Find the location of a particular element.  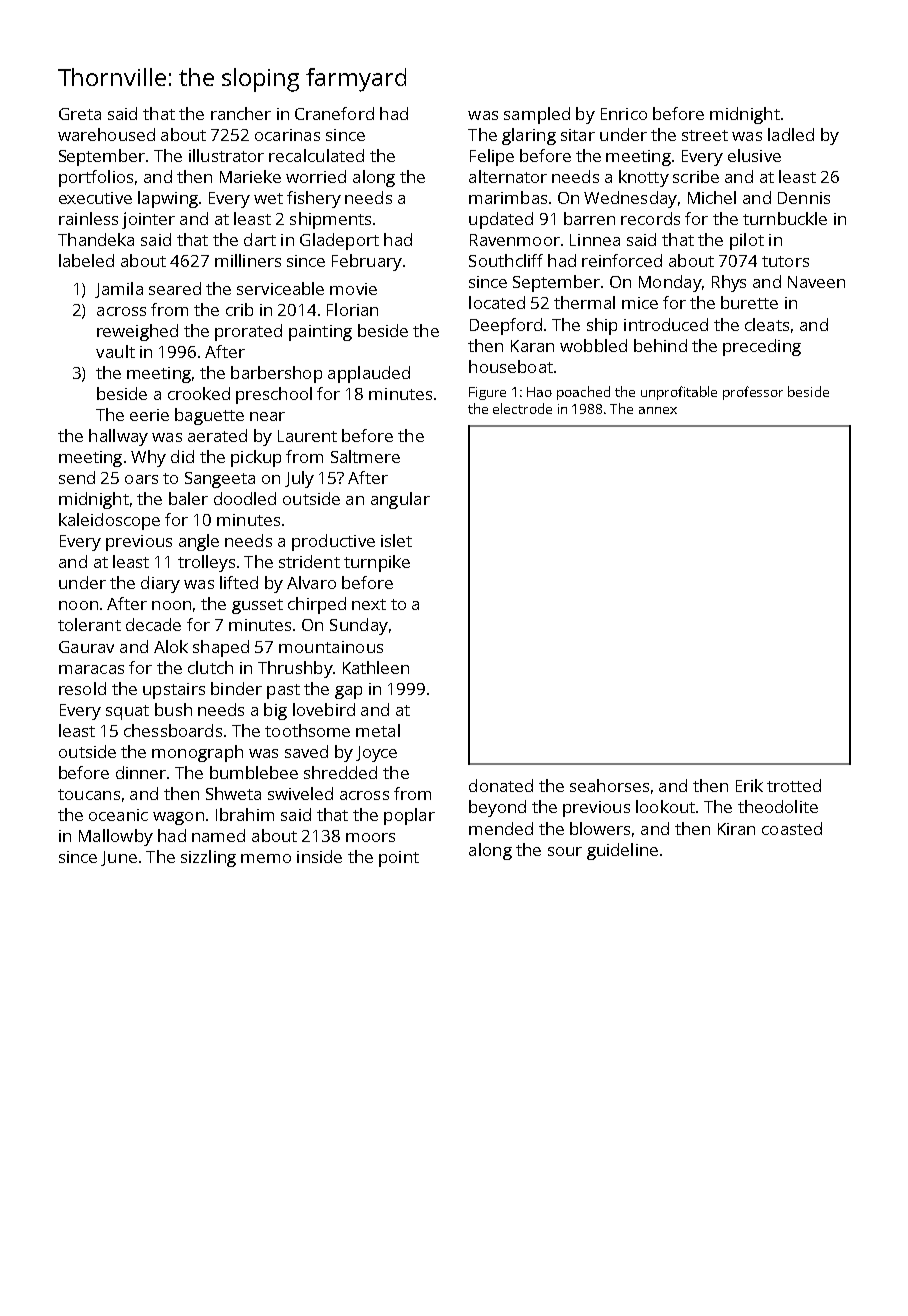

Craneford is located at coordinates (334, 113).
